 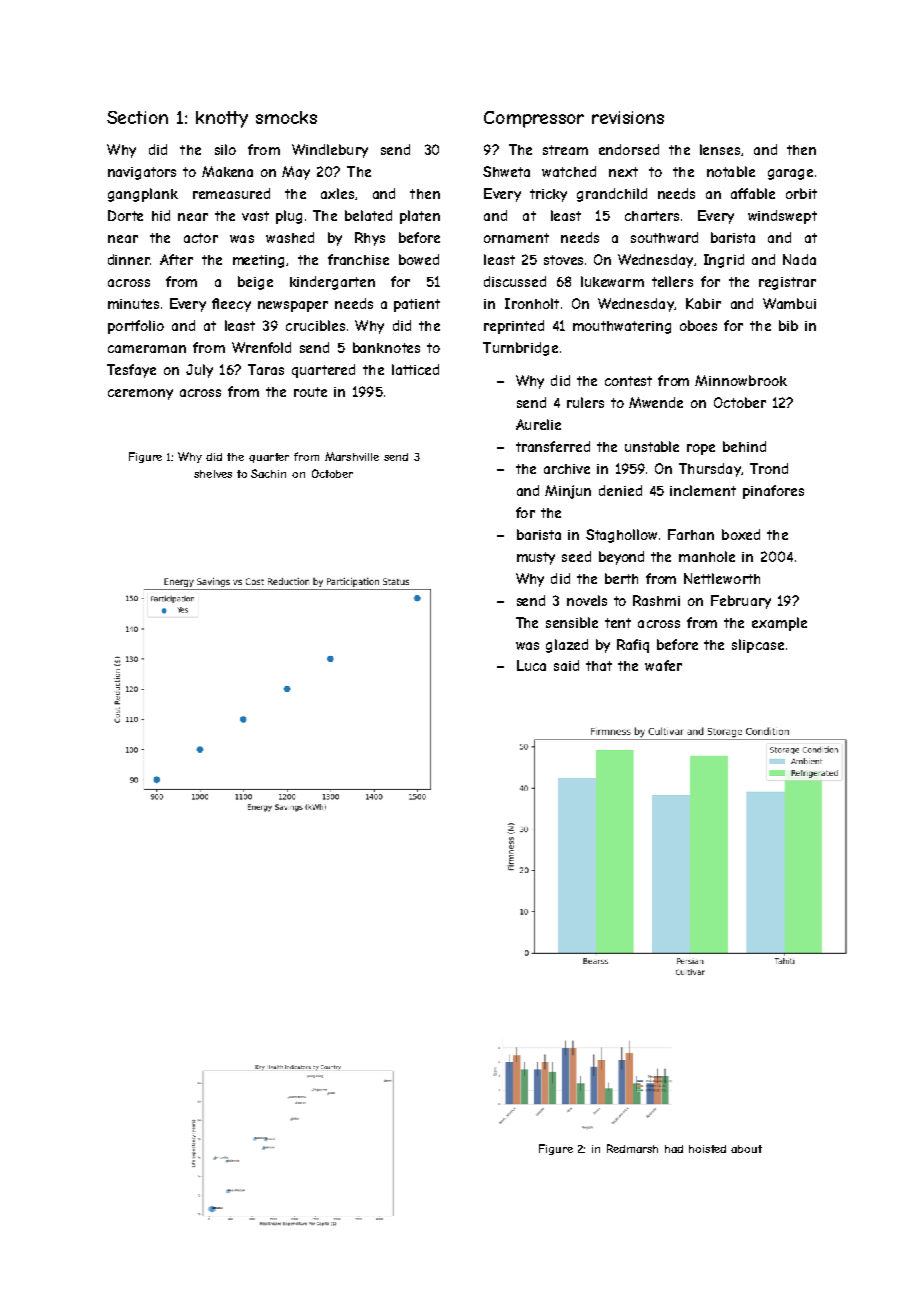 I want to click on revisions, so click(x=628, y=117).
